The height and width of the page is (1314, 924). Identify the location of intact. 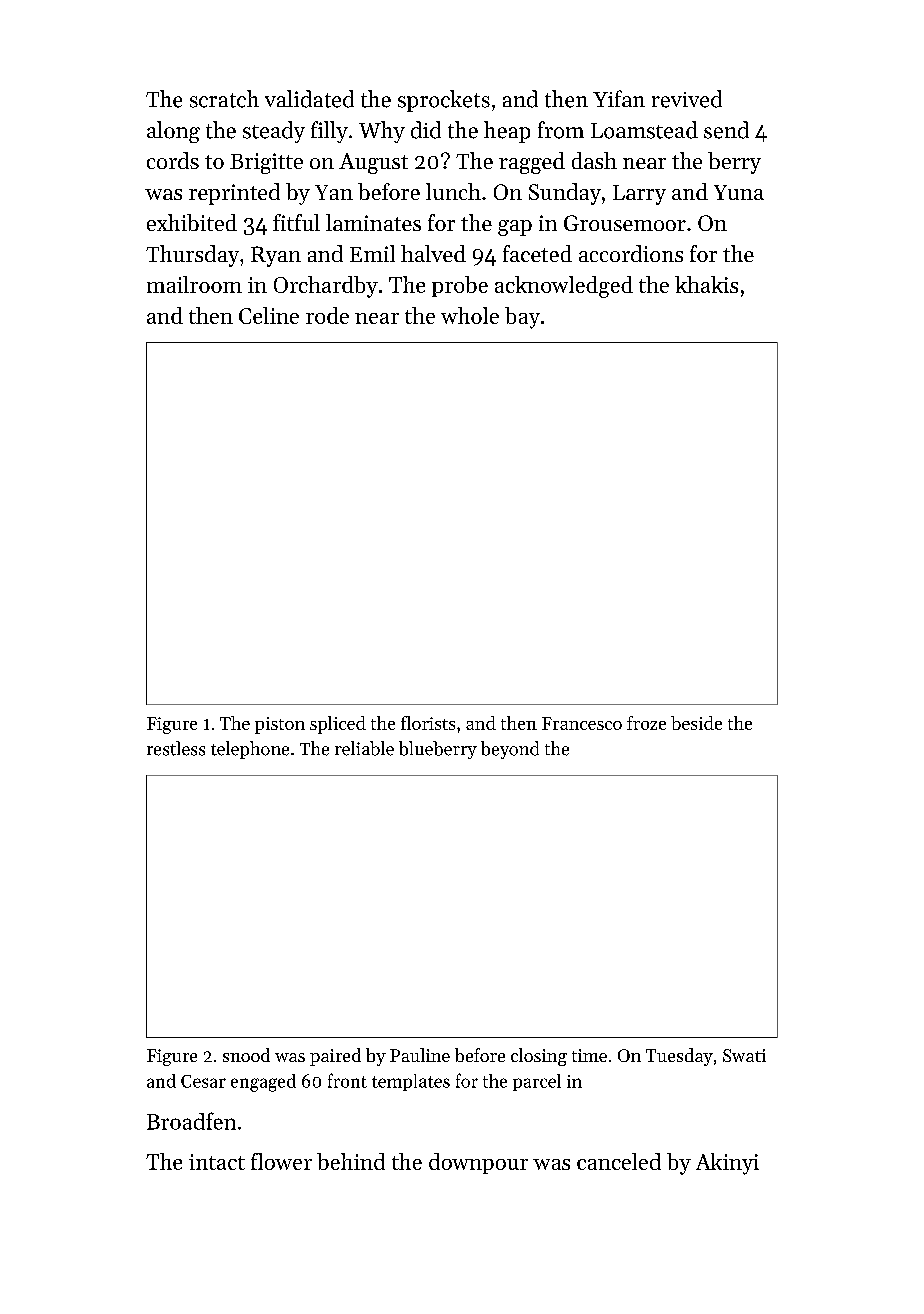
(217, 1162).
